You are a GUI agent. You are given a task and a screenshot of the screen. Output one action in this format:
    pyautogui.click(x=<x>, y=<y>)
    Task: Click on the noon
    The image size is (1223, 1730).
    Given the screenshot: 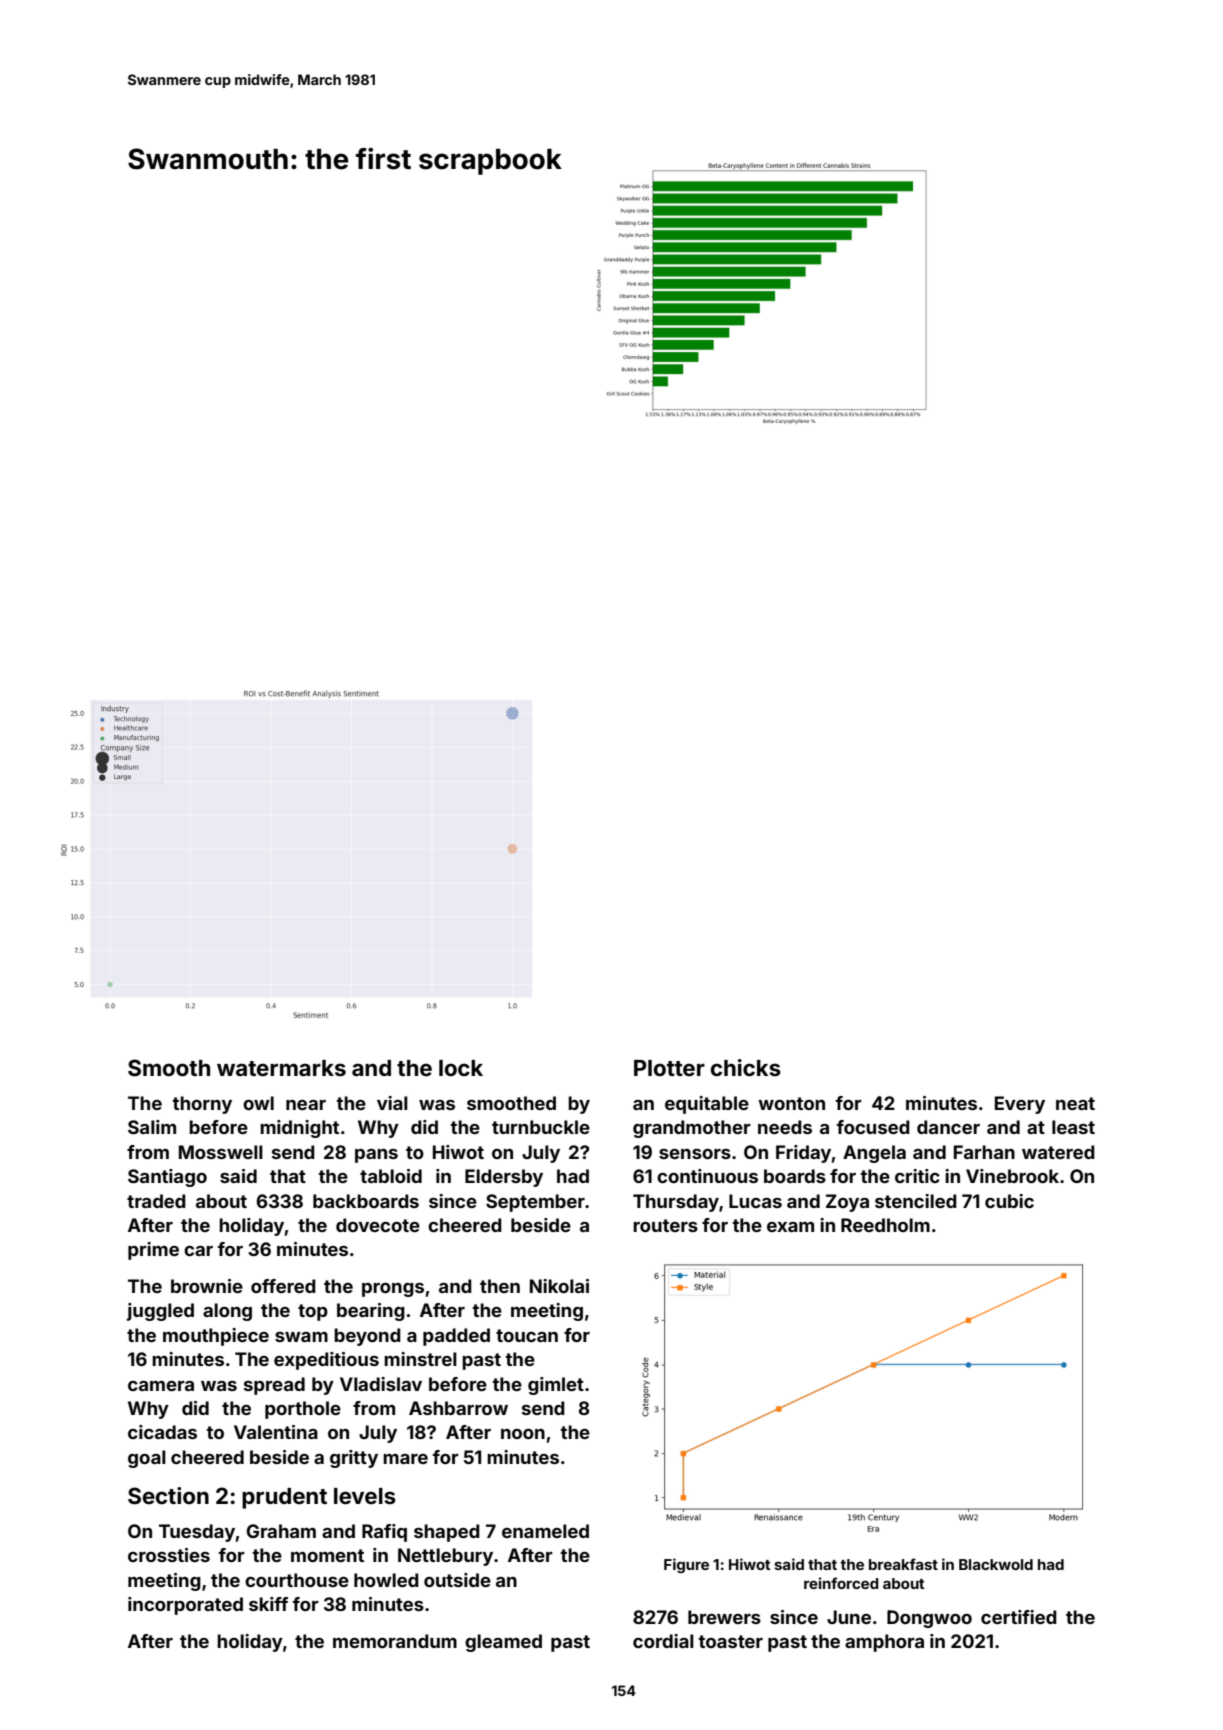 What is the action you would take?
    pyautogui.click(x=523, y=1434)
